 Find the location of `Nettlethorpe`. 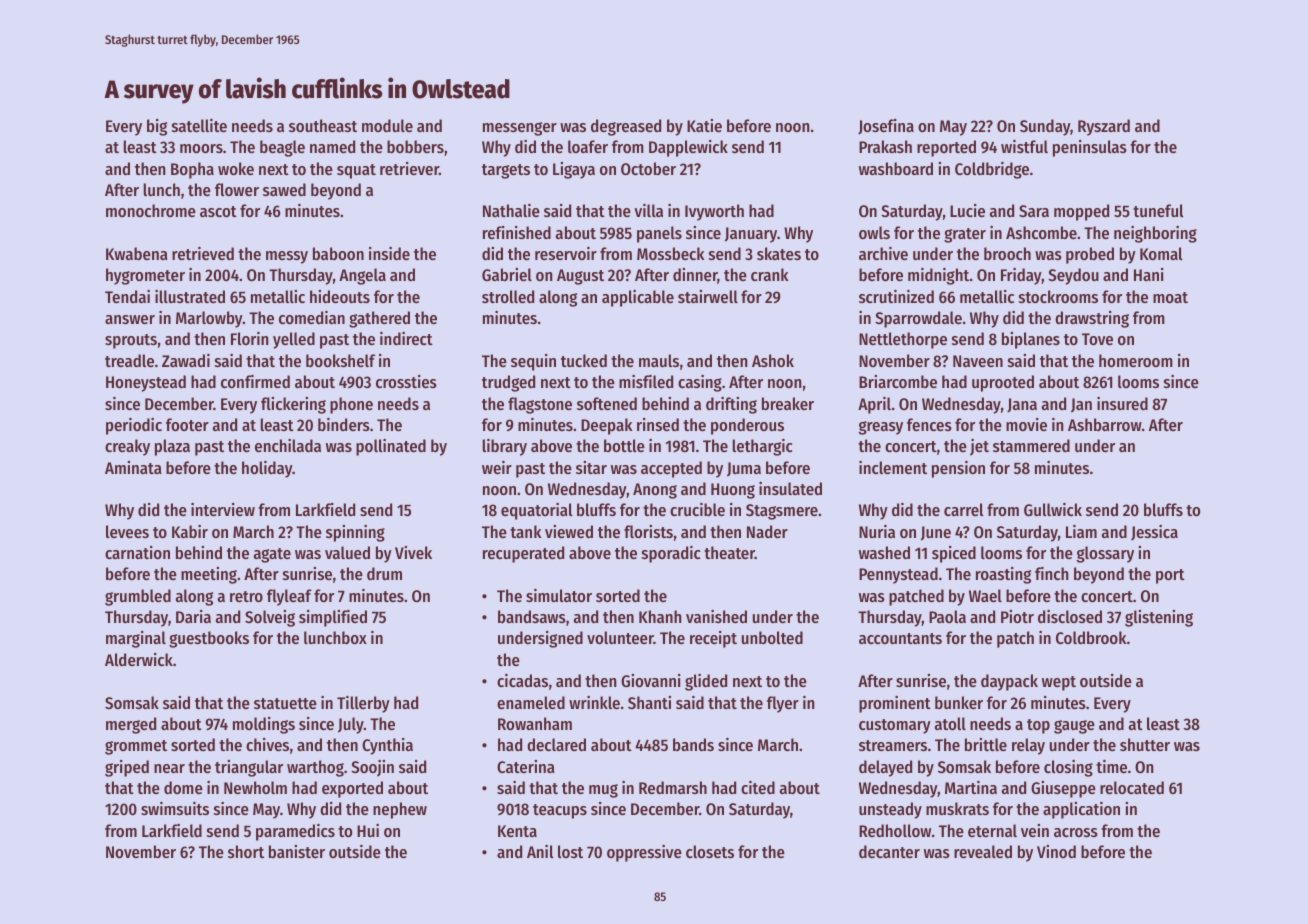

Nettlethorpe is located at coordinates (903, 340).
